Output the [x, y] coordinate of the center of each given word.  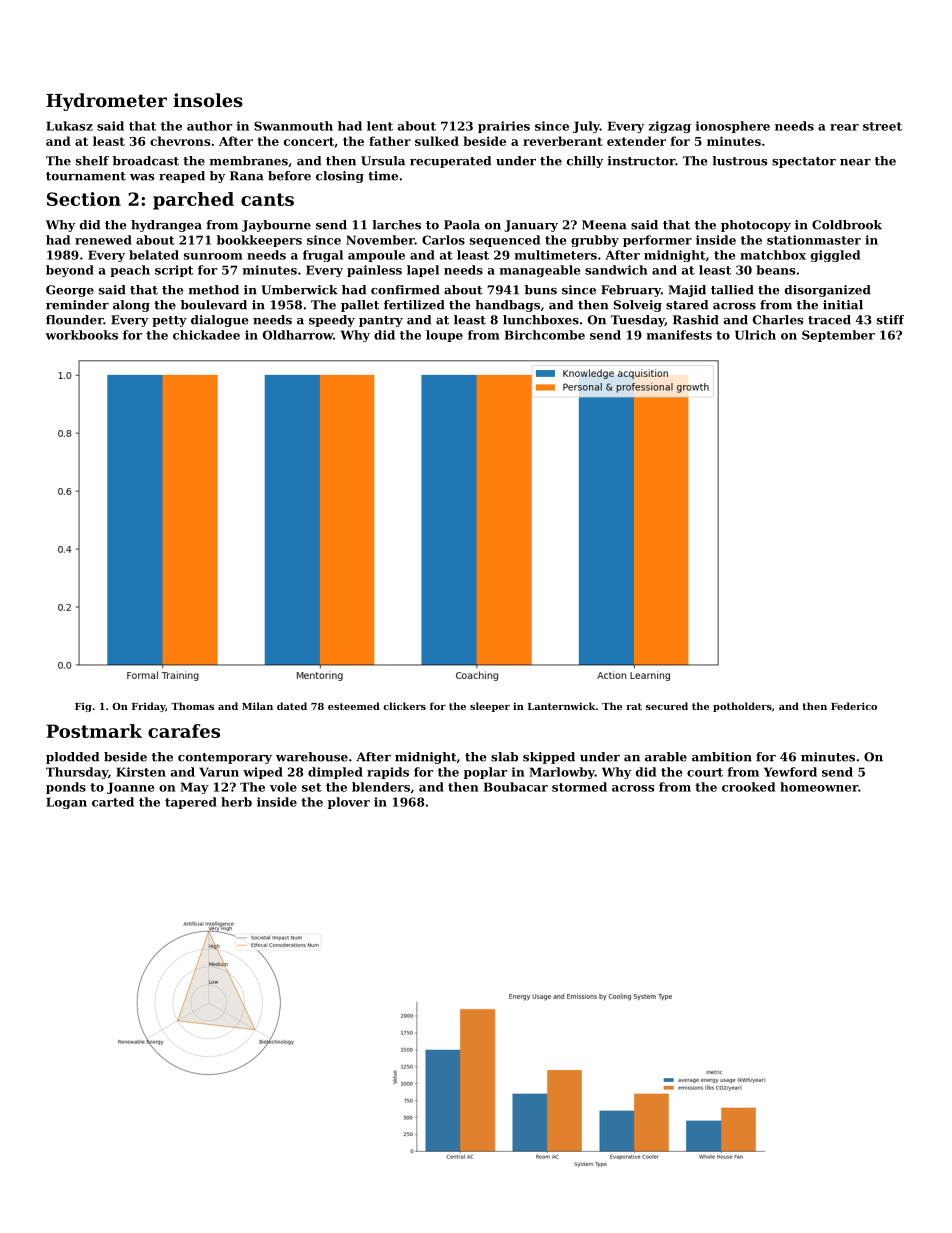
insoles [208, 100]
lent [380, 126]
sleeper [490, 707]
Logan [66, 803]
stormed [579, 787]
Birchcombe [545, 335]
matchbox [773, 255]
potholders [742, 707]
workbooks [81, 335]
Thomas [192, 706]
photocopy [756, 226]
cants [267, 199]
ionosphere [733, 127]
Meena [604, 225]
